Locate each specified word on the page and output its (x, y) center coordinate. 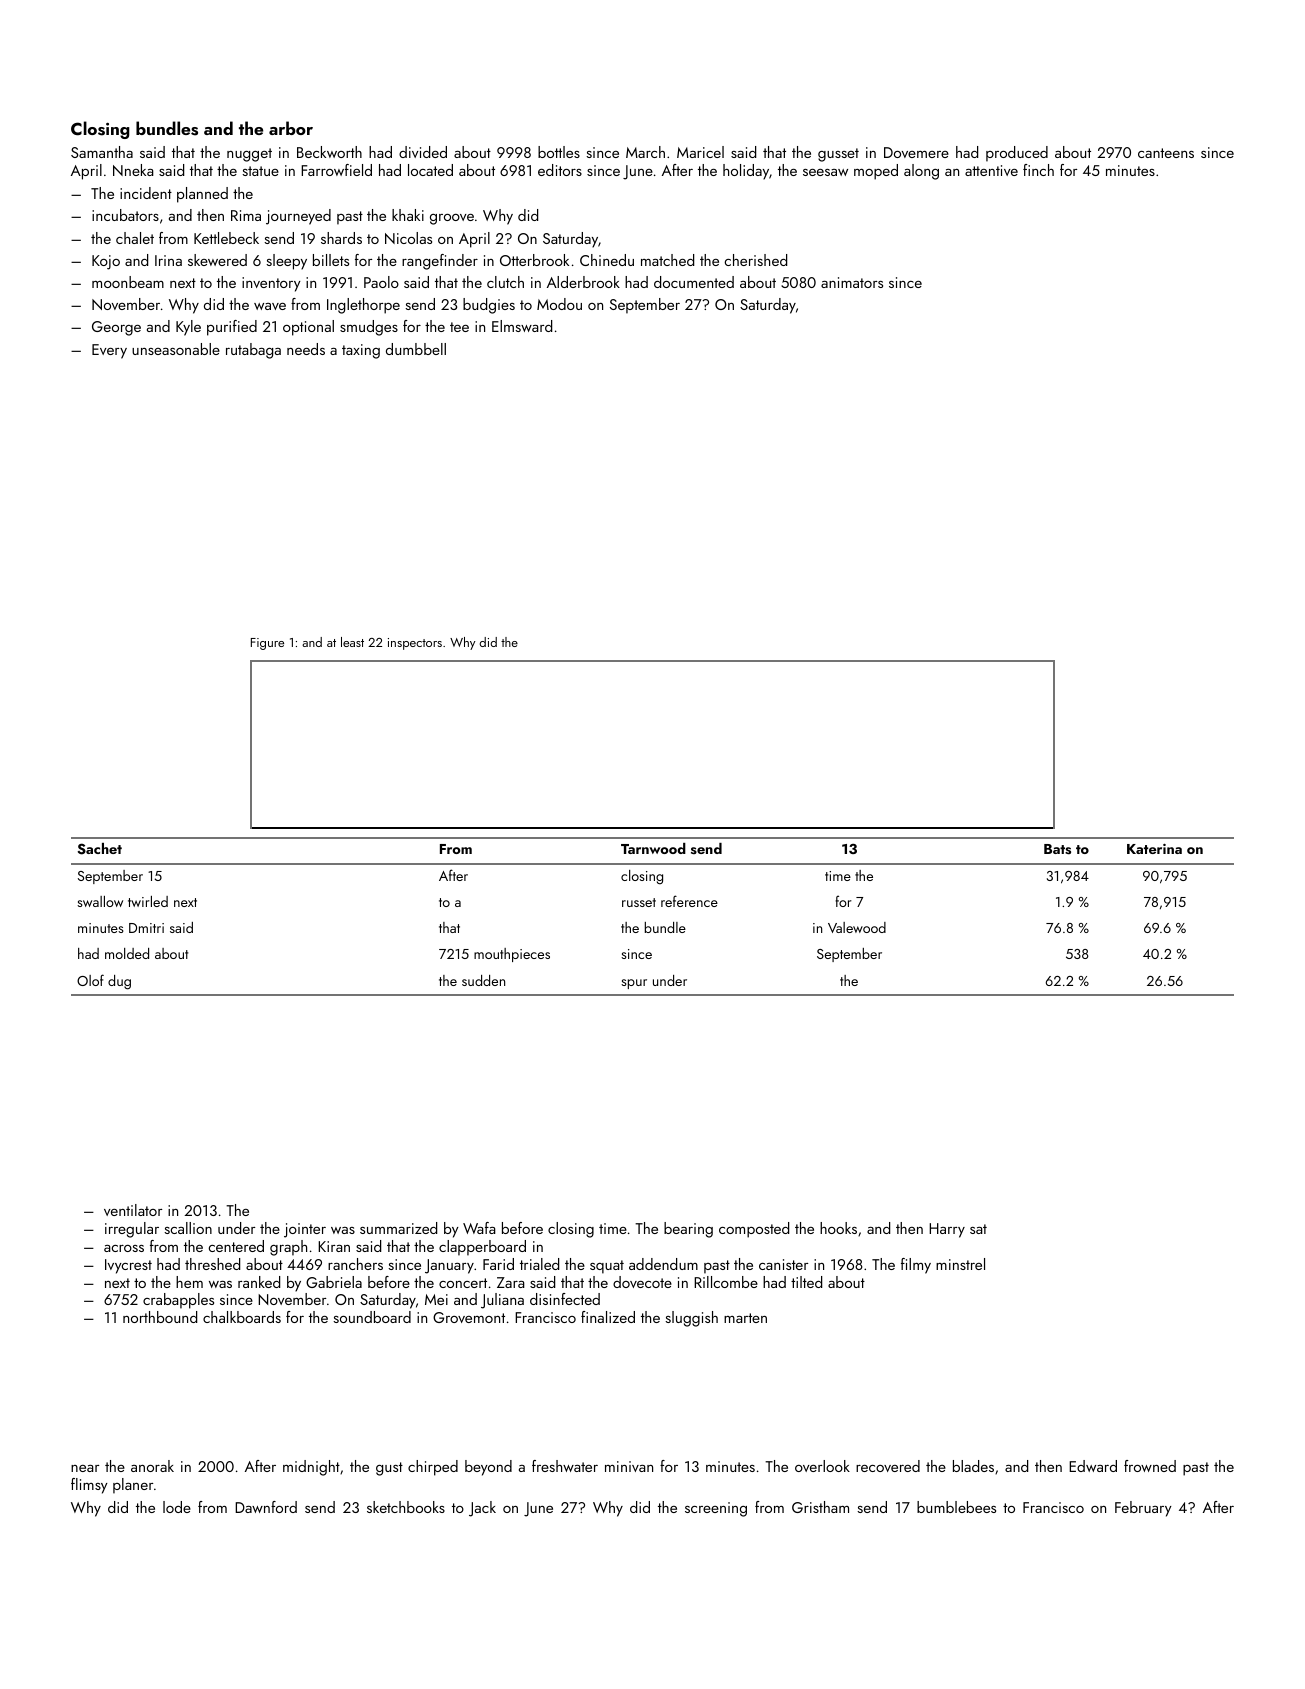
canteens (1166, 153)
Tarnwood (653, 848)
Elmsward (522, 326)
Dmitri (146, 928)
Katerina (1154, 849)
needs (306, 349)
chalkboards (242, 1317)
